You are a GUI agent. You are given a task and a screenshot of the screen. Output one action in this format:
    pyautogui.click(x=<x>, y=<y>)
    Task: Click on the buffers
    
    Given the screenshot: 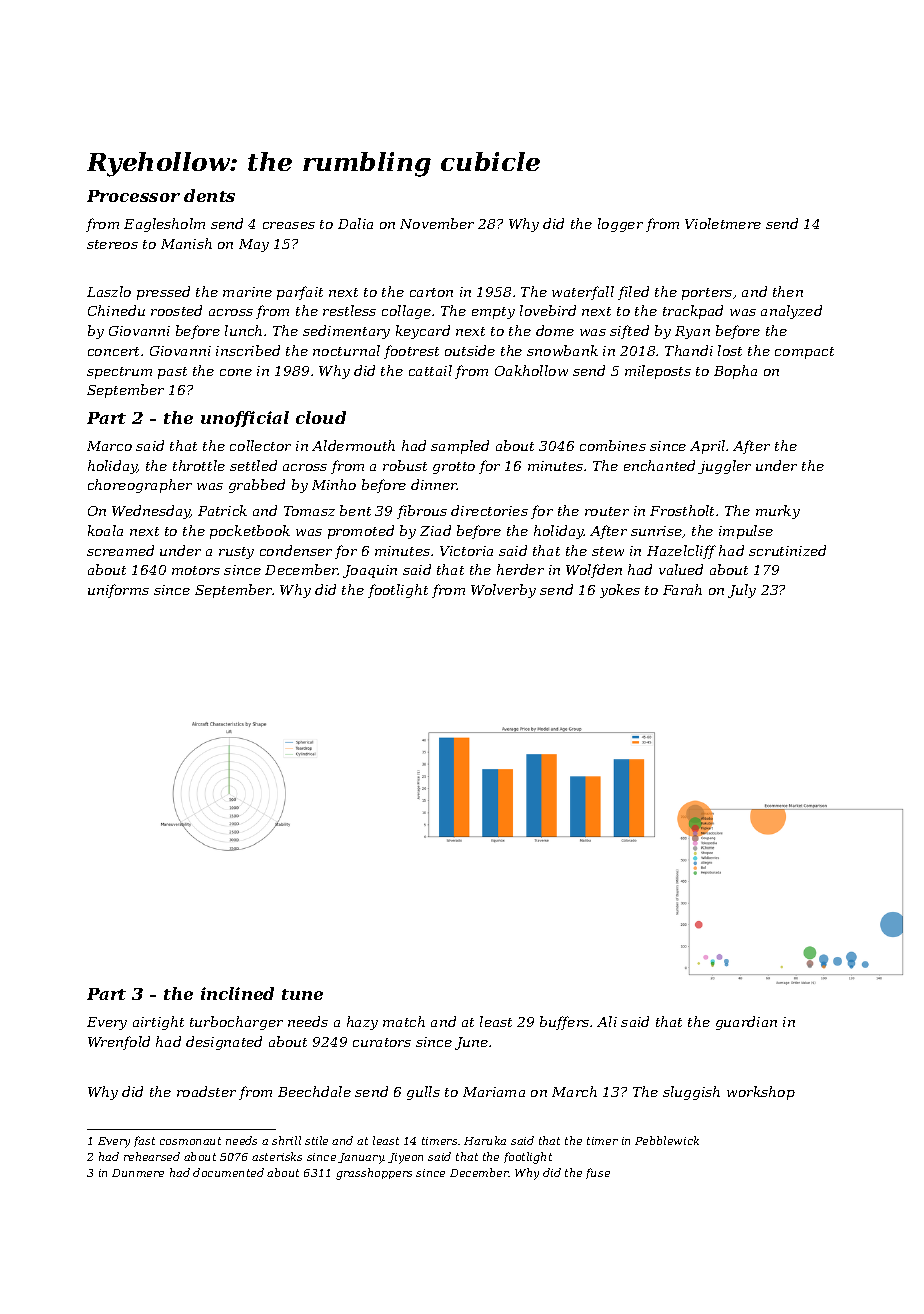 What is the action you would take?
    pyautogui.click(x=564, y=1023)
